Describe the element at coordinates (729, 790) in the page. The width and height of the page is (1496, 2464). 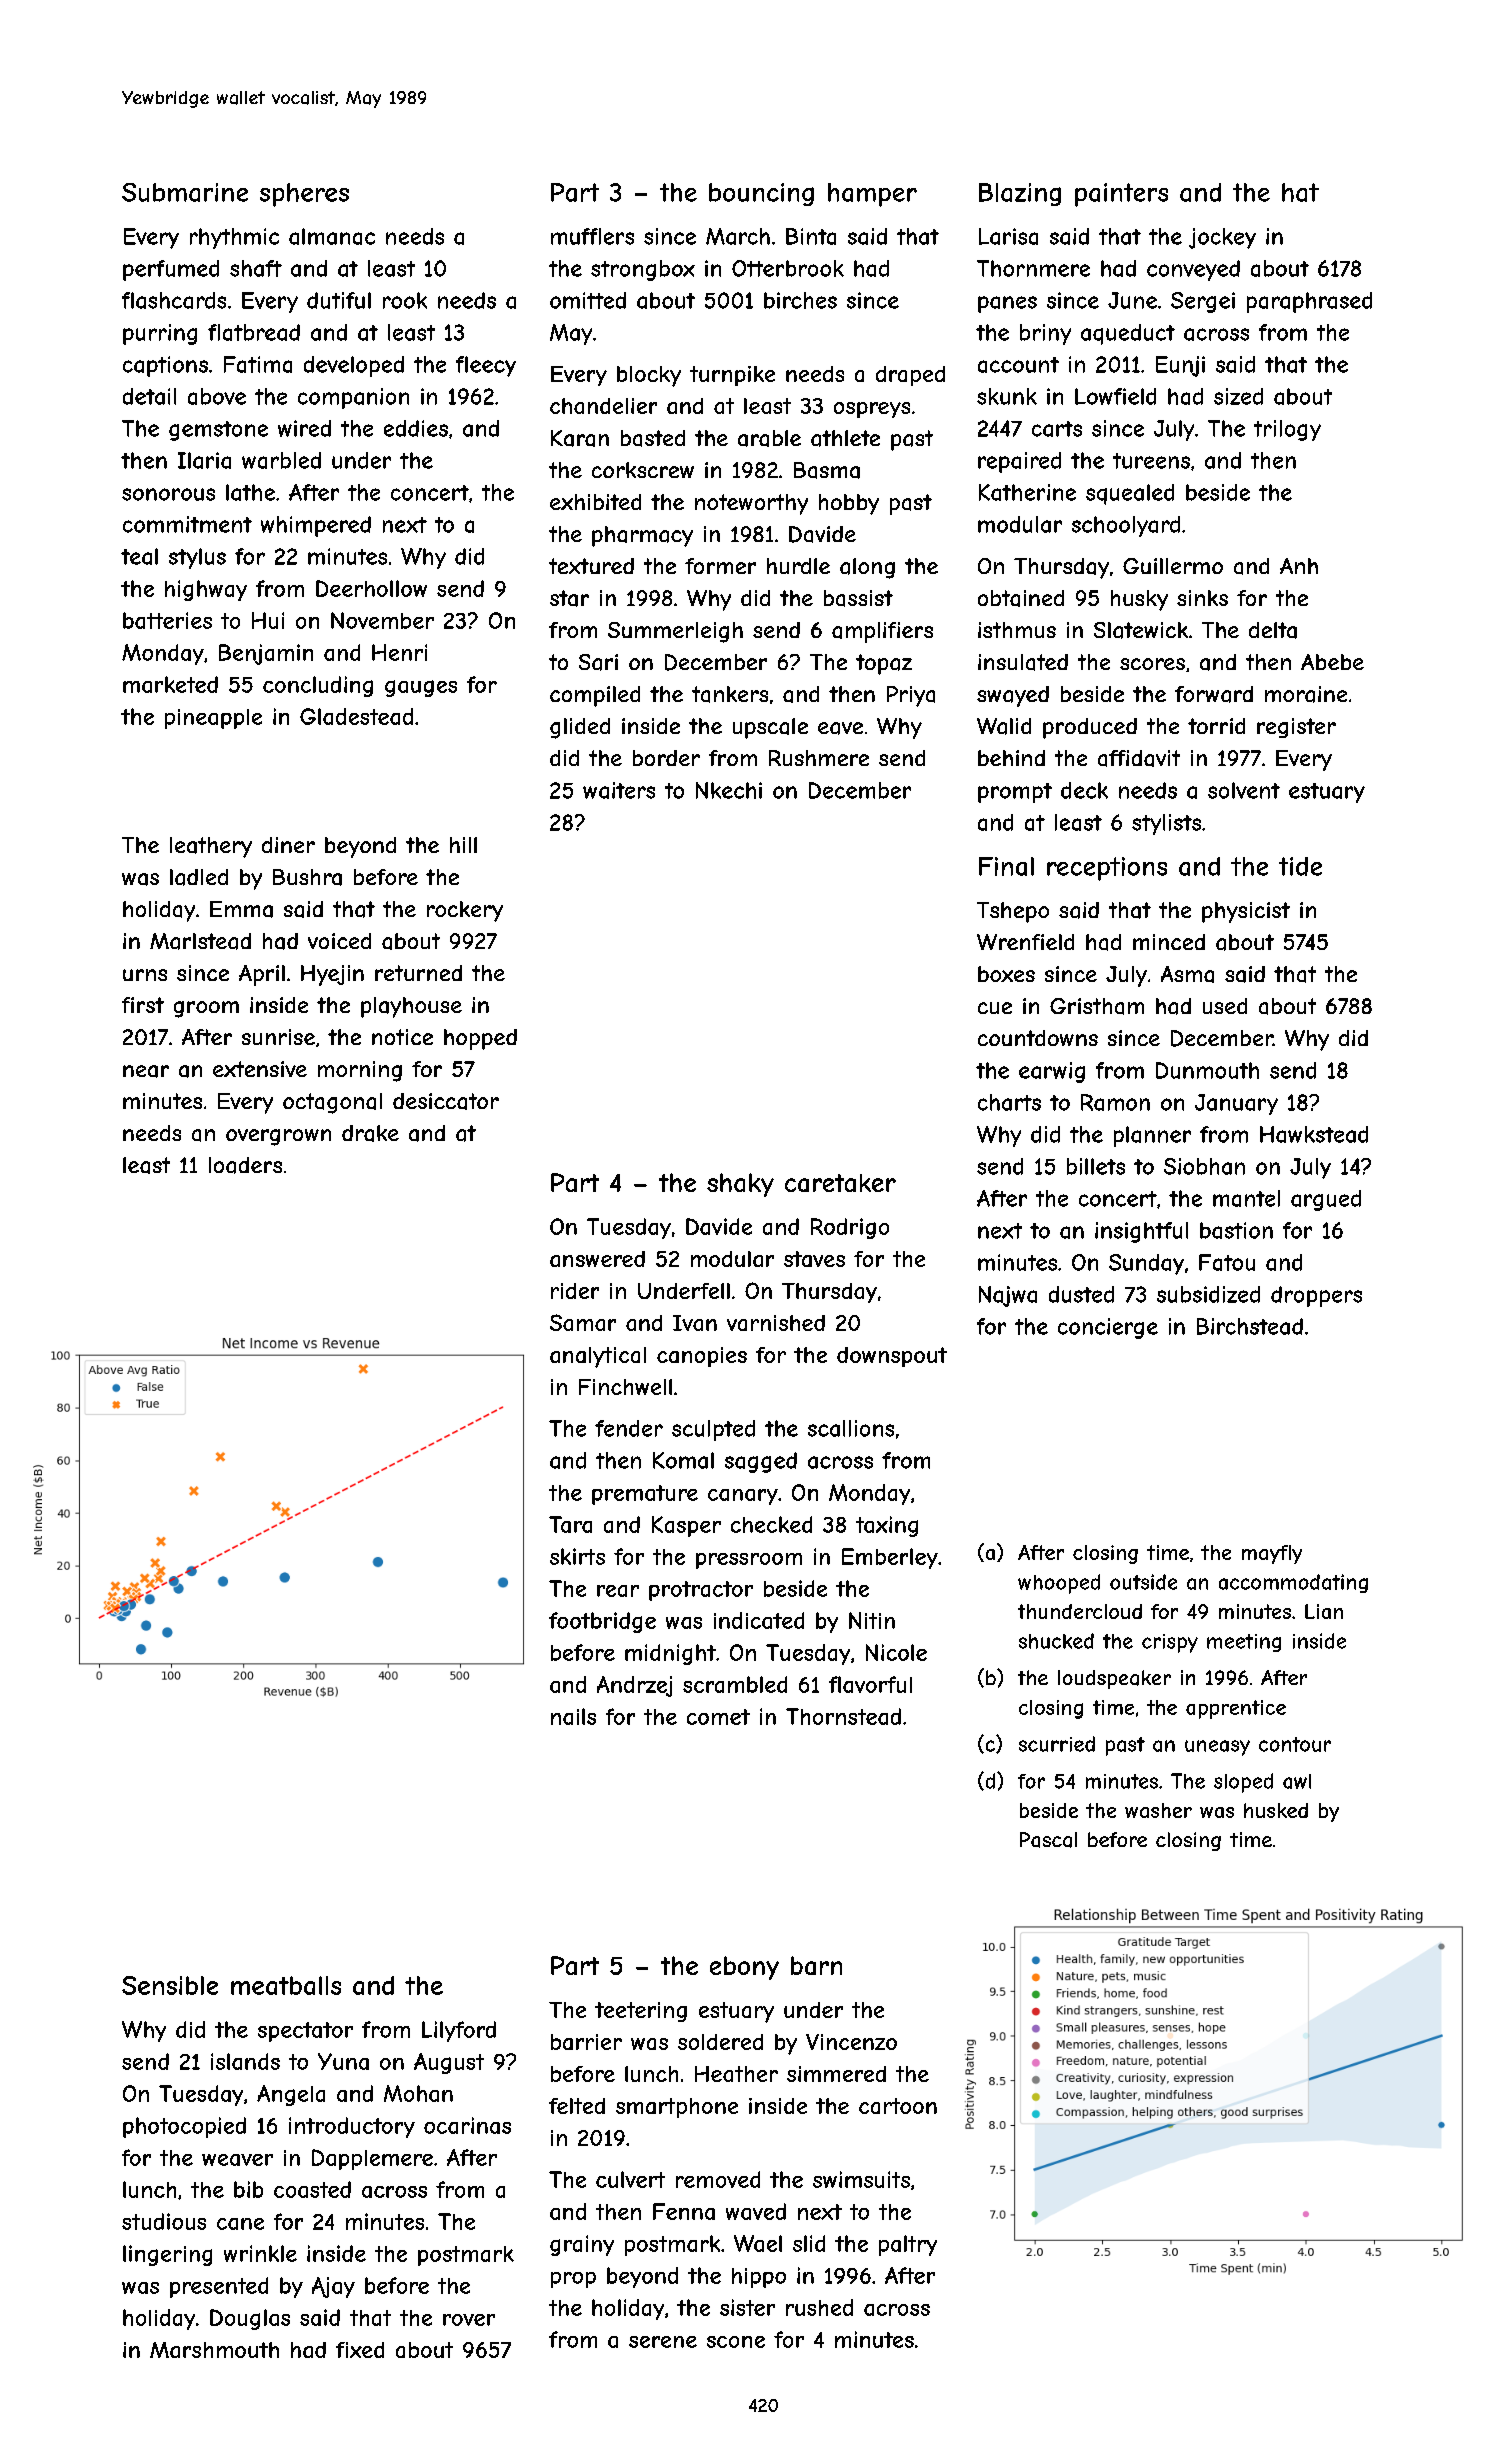
I see `Nkechi` at that location.
